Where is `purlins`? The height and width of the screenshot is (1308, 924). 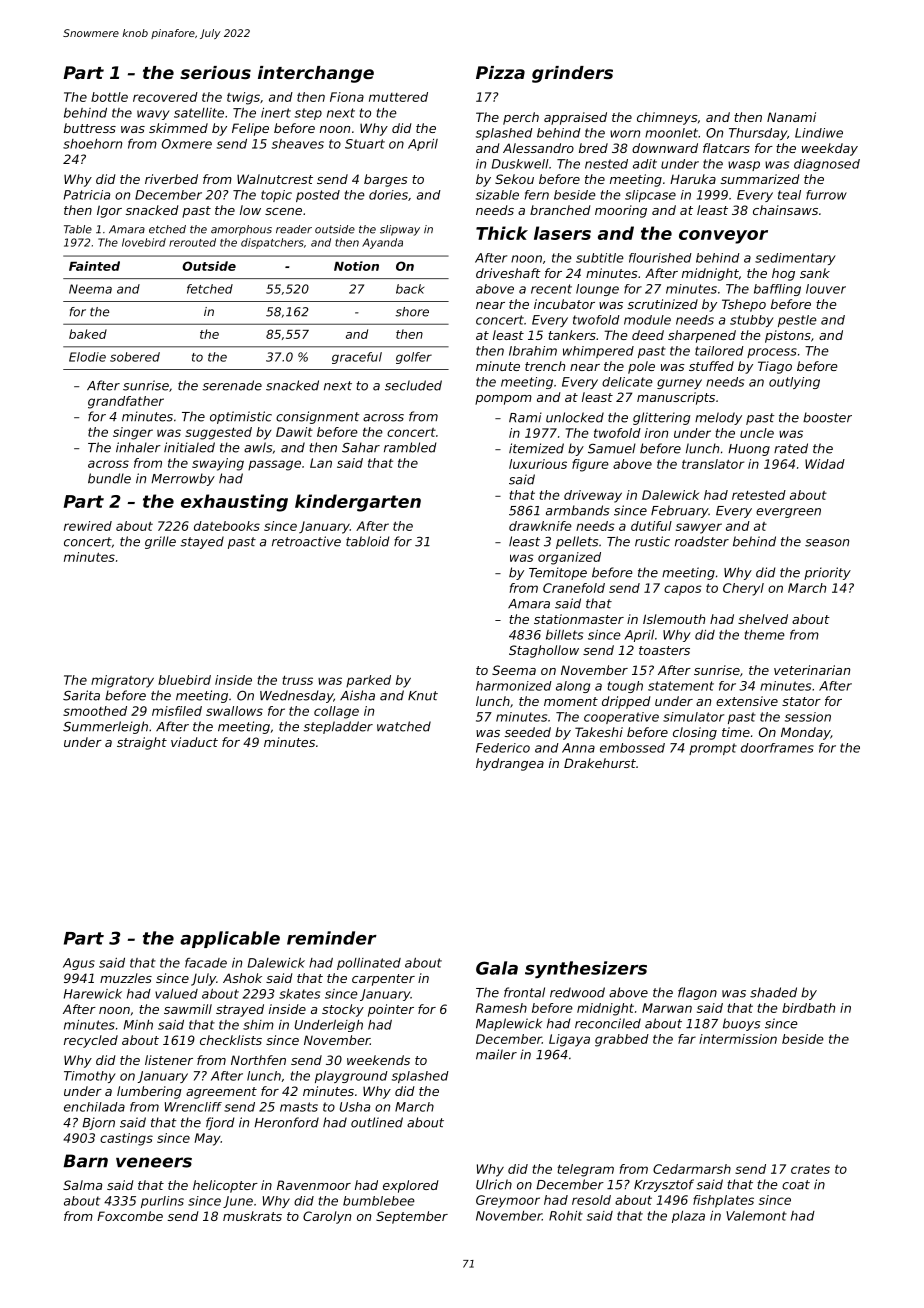
purlins is located at coordinates (162, 1202).
